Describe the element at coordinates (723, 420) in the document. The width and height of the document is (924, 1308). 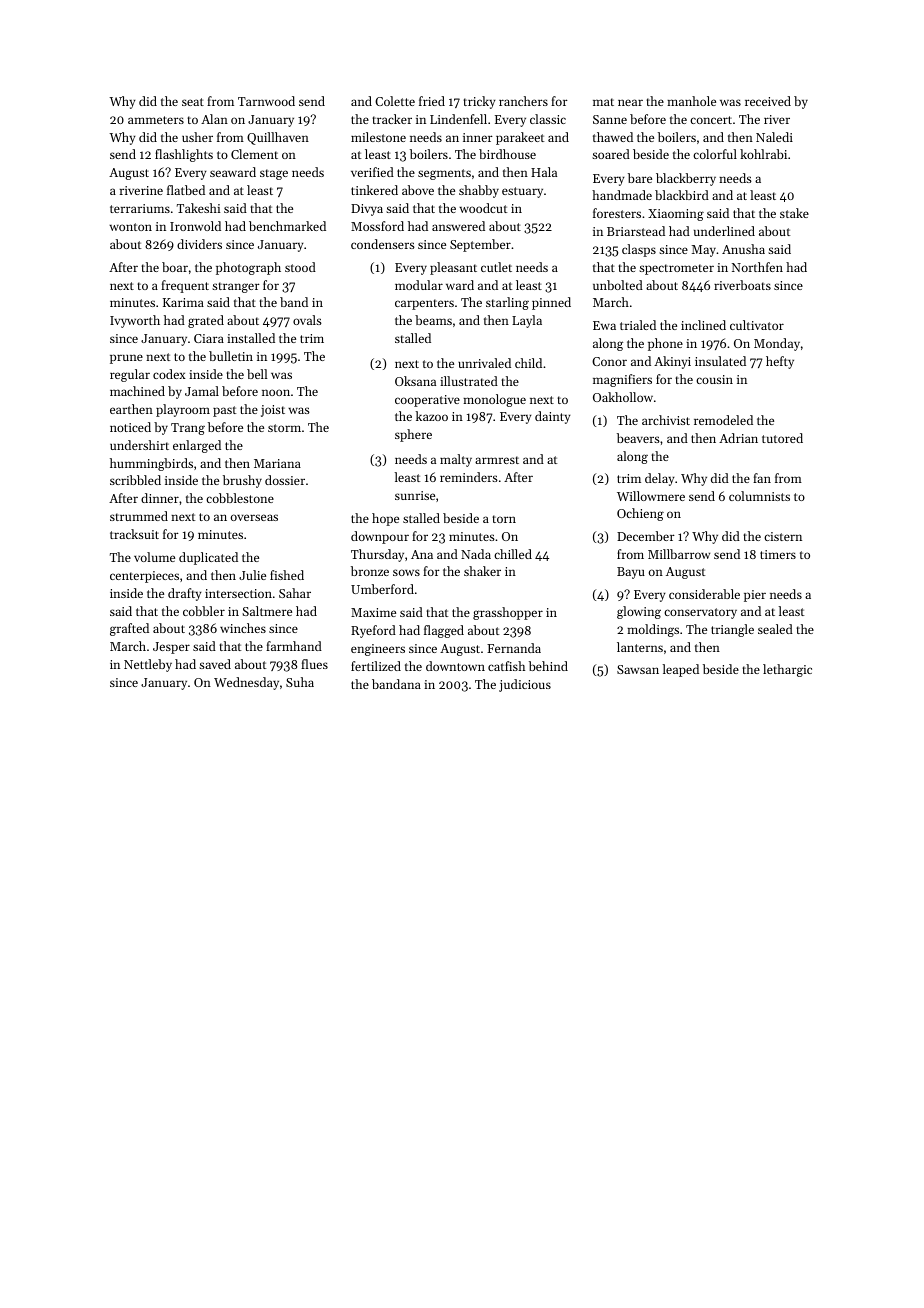
I see `remodeled` at that location.
